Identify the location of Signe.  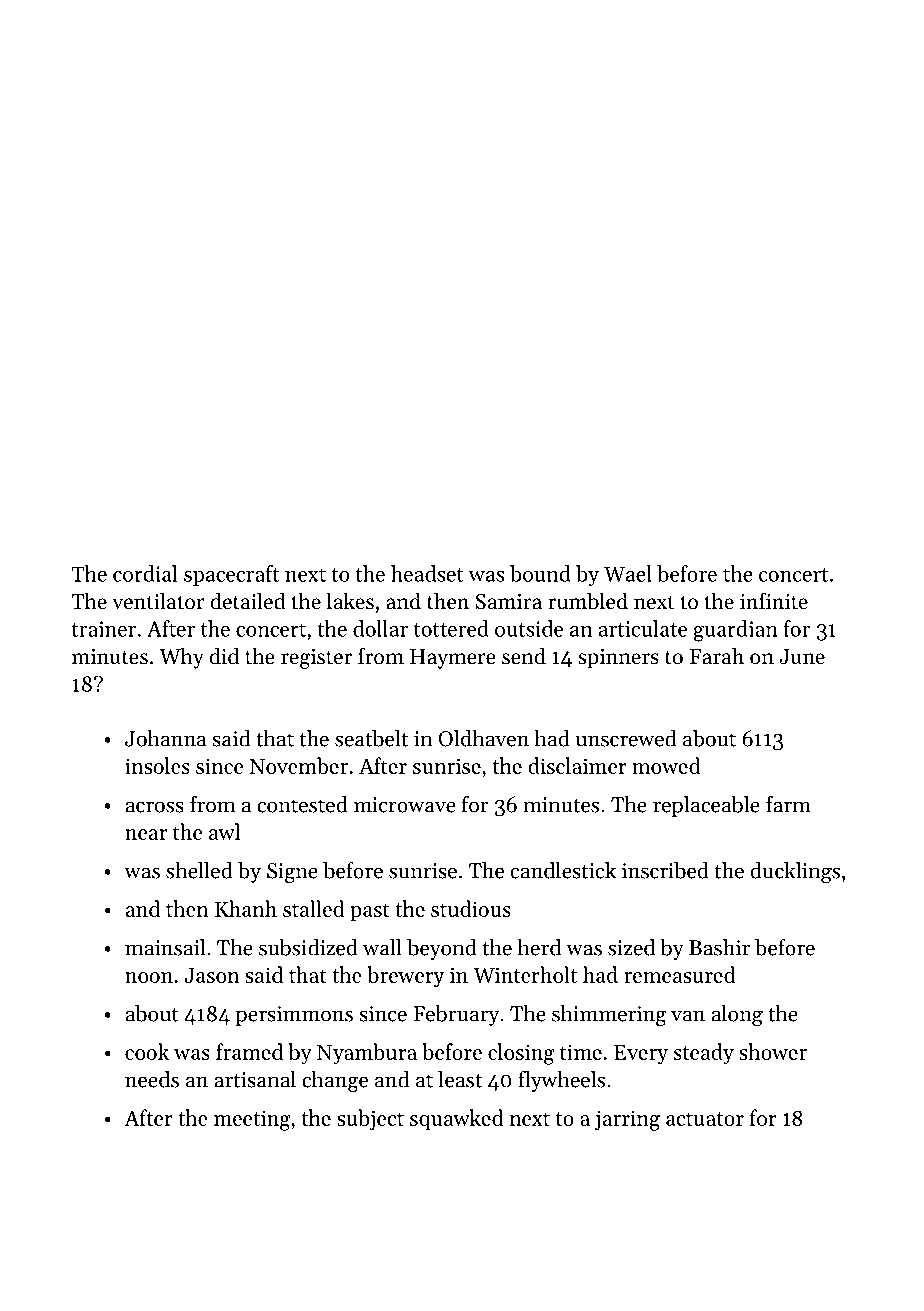
(292, 873).
